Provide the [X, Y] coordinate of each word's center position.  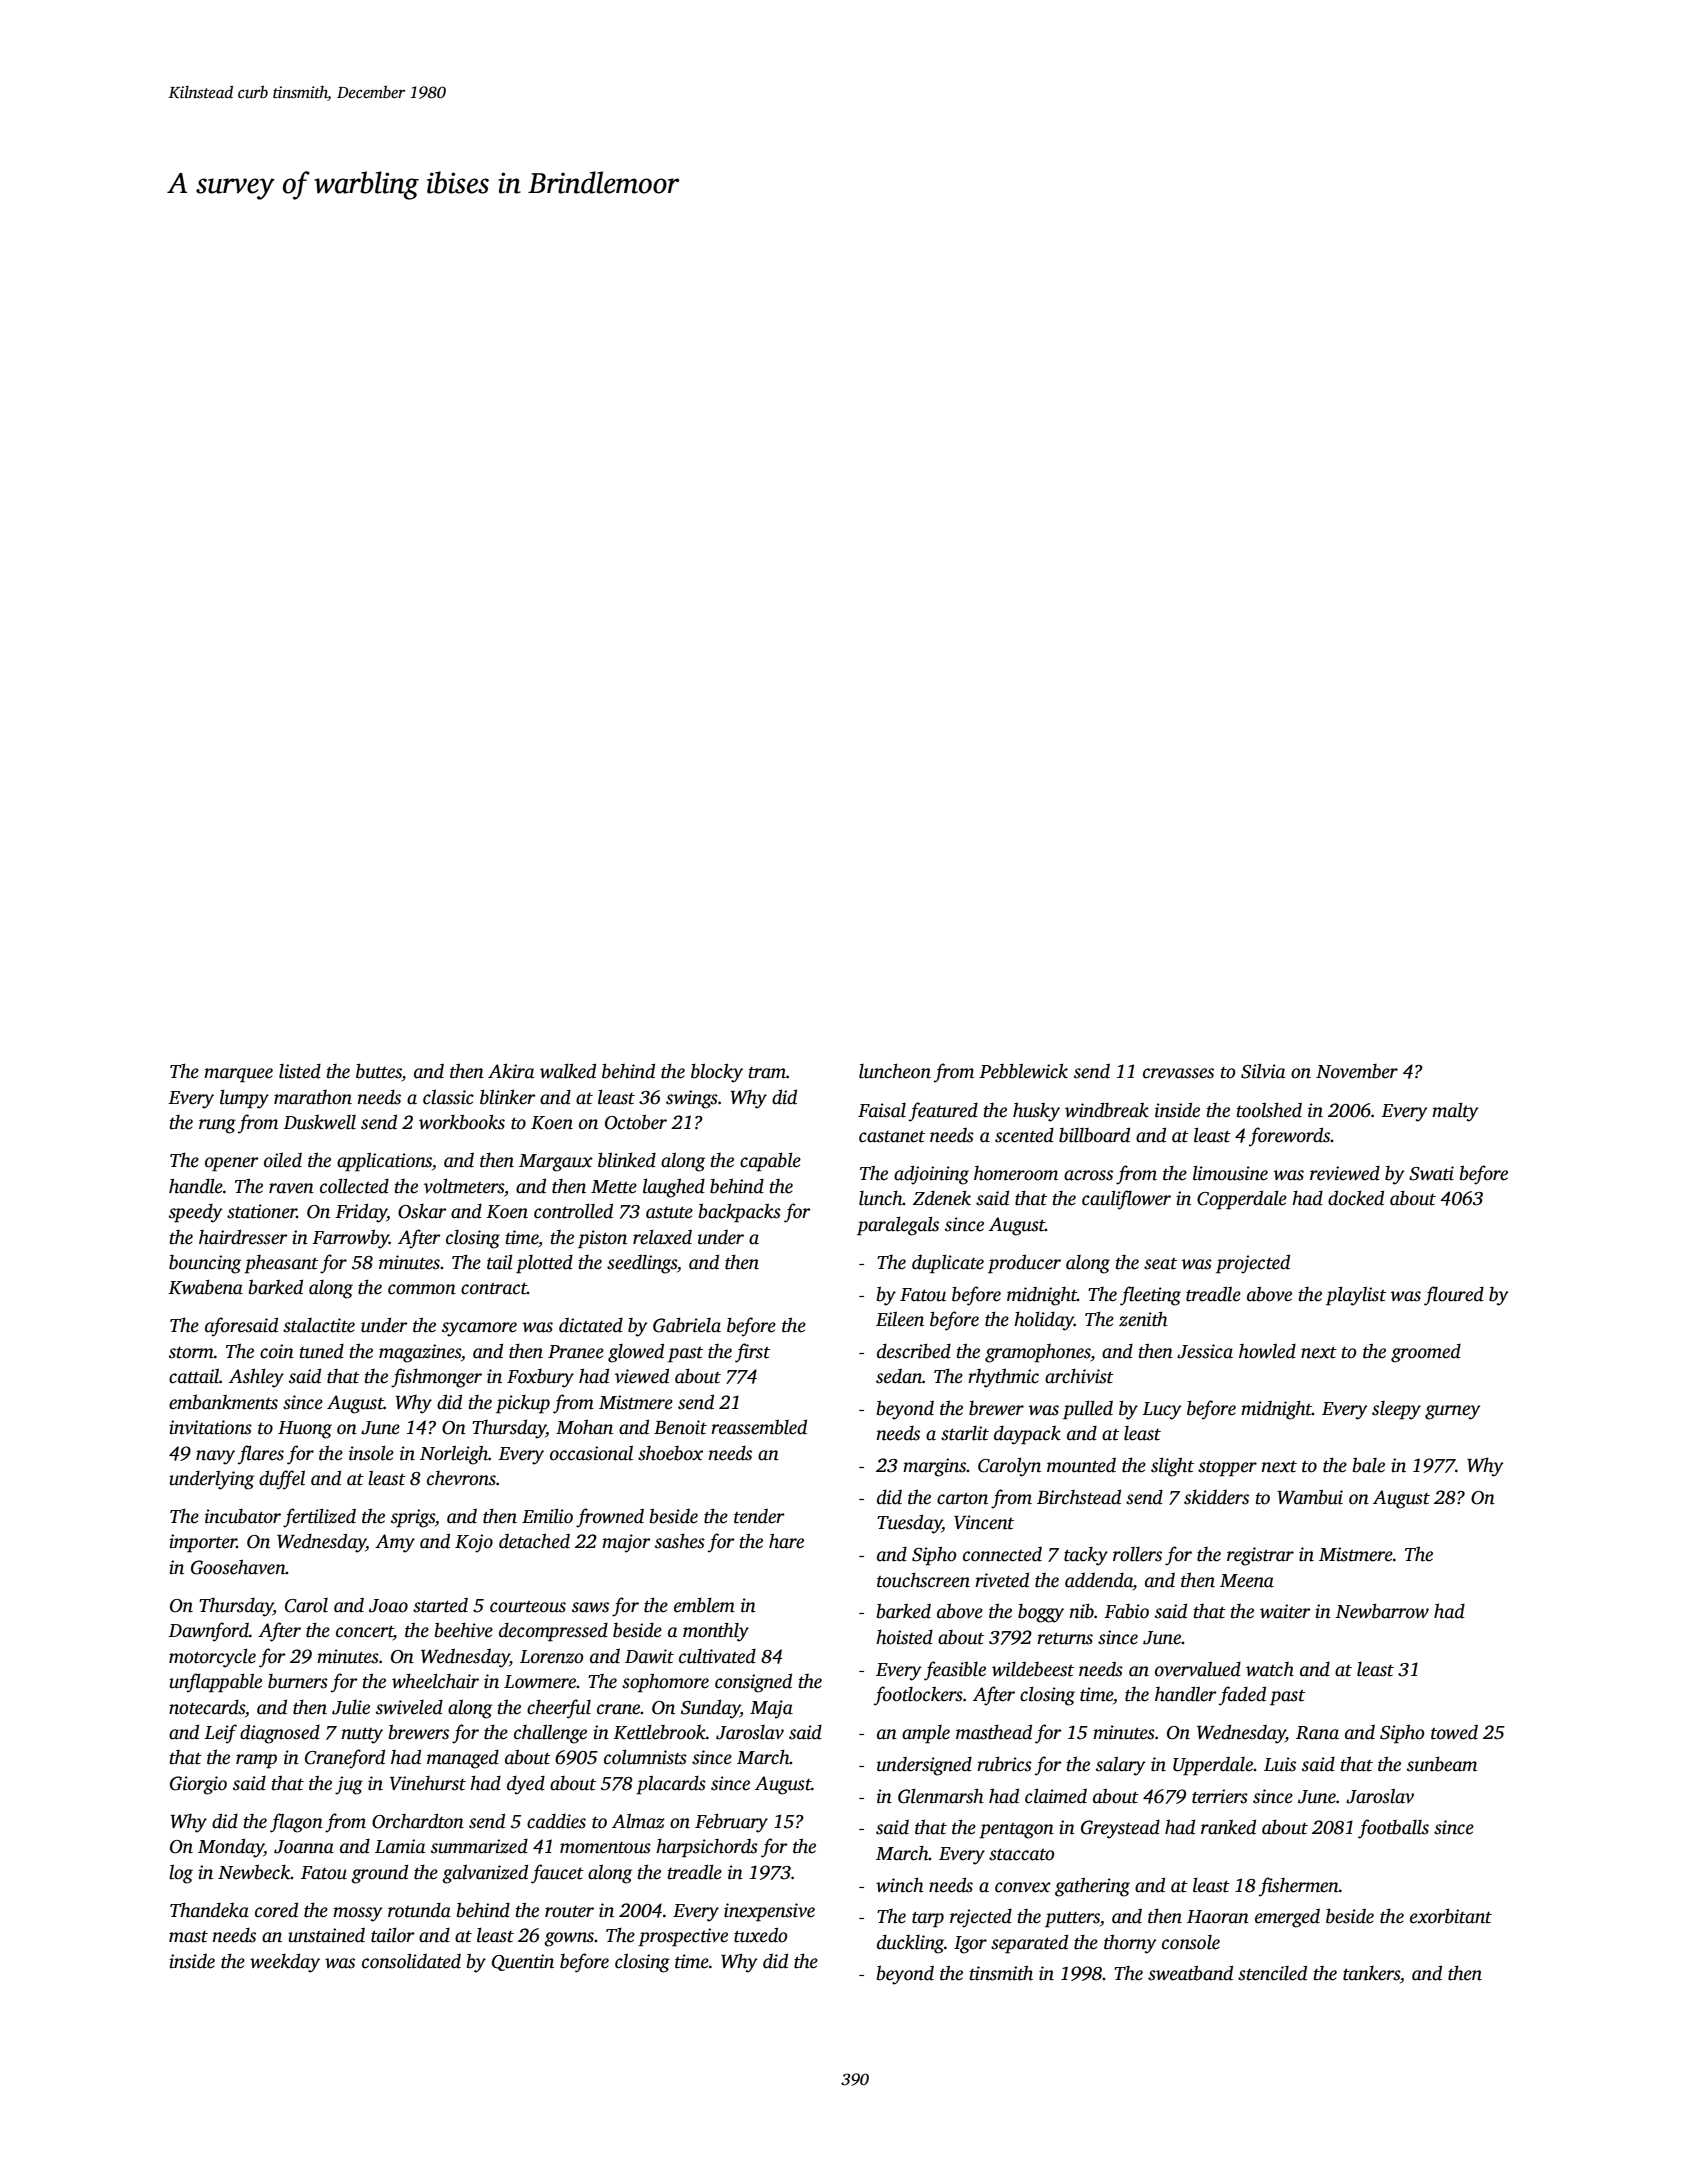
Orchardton [418, 1821]
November [1357, 1071]
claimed [1056, 1796]
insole [371, 1453]
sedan [899, 1376]
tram [767, 1073]
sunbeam [1442, 1764]
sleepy [1396, 1410]
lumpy [244, 1099]
